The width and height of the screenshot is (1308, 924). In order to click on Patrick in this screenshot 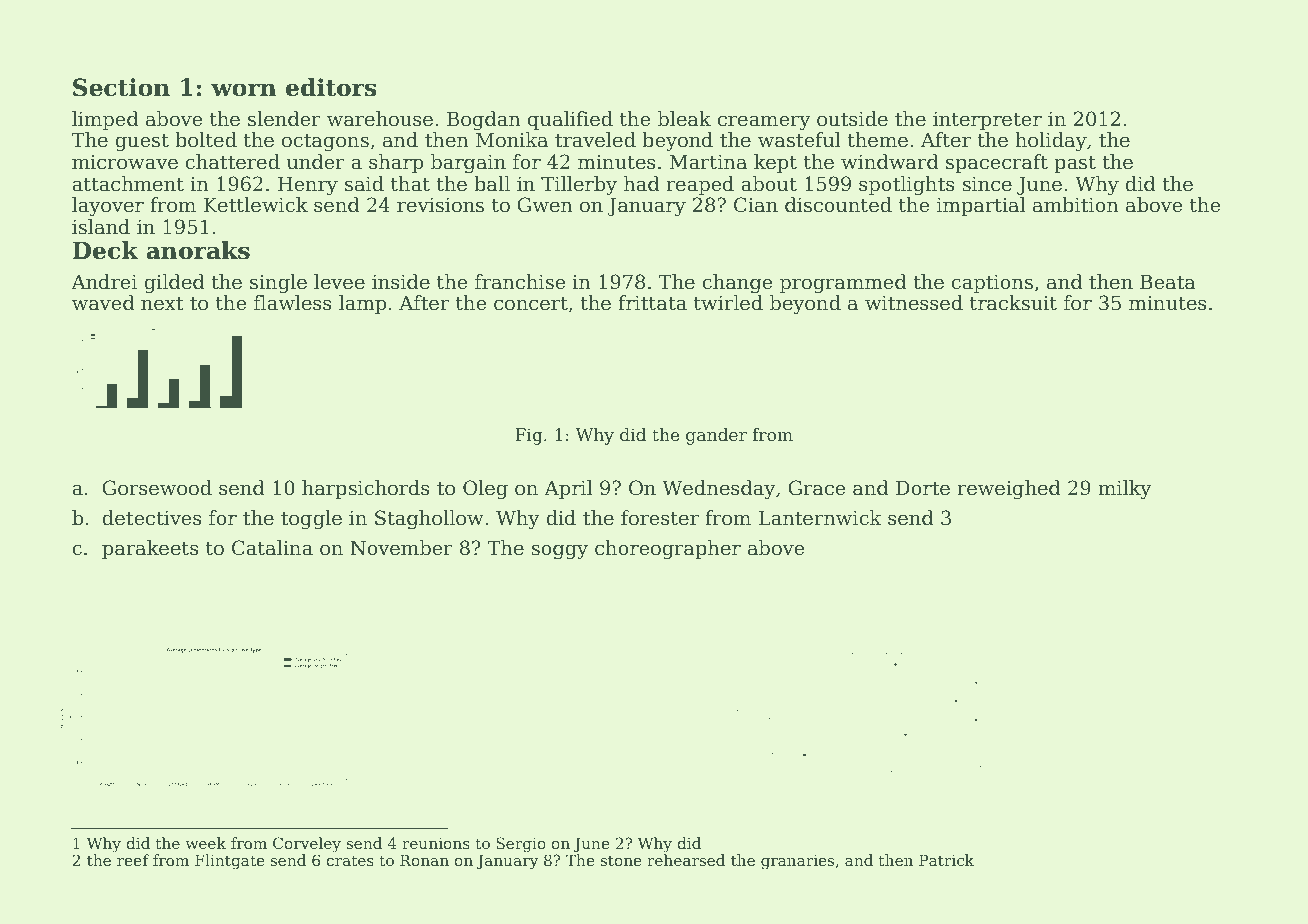, I will do `click(946, 860)`.
